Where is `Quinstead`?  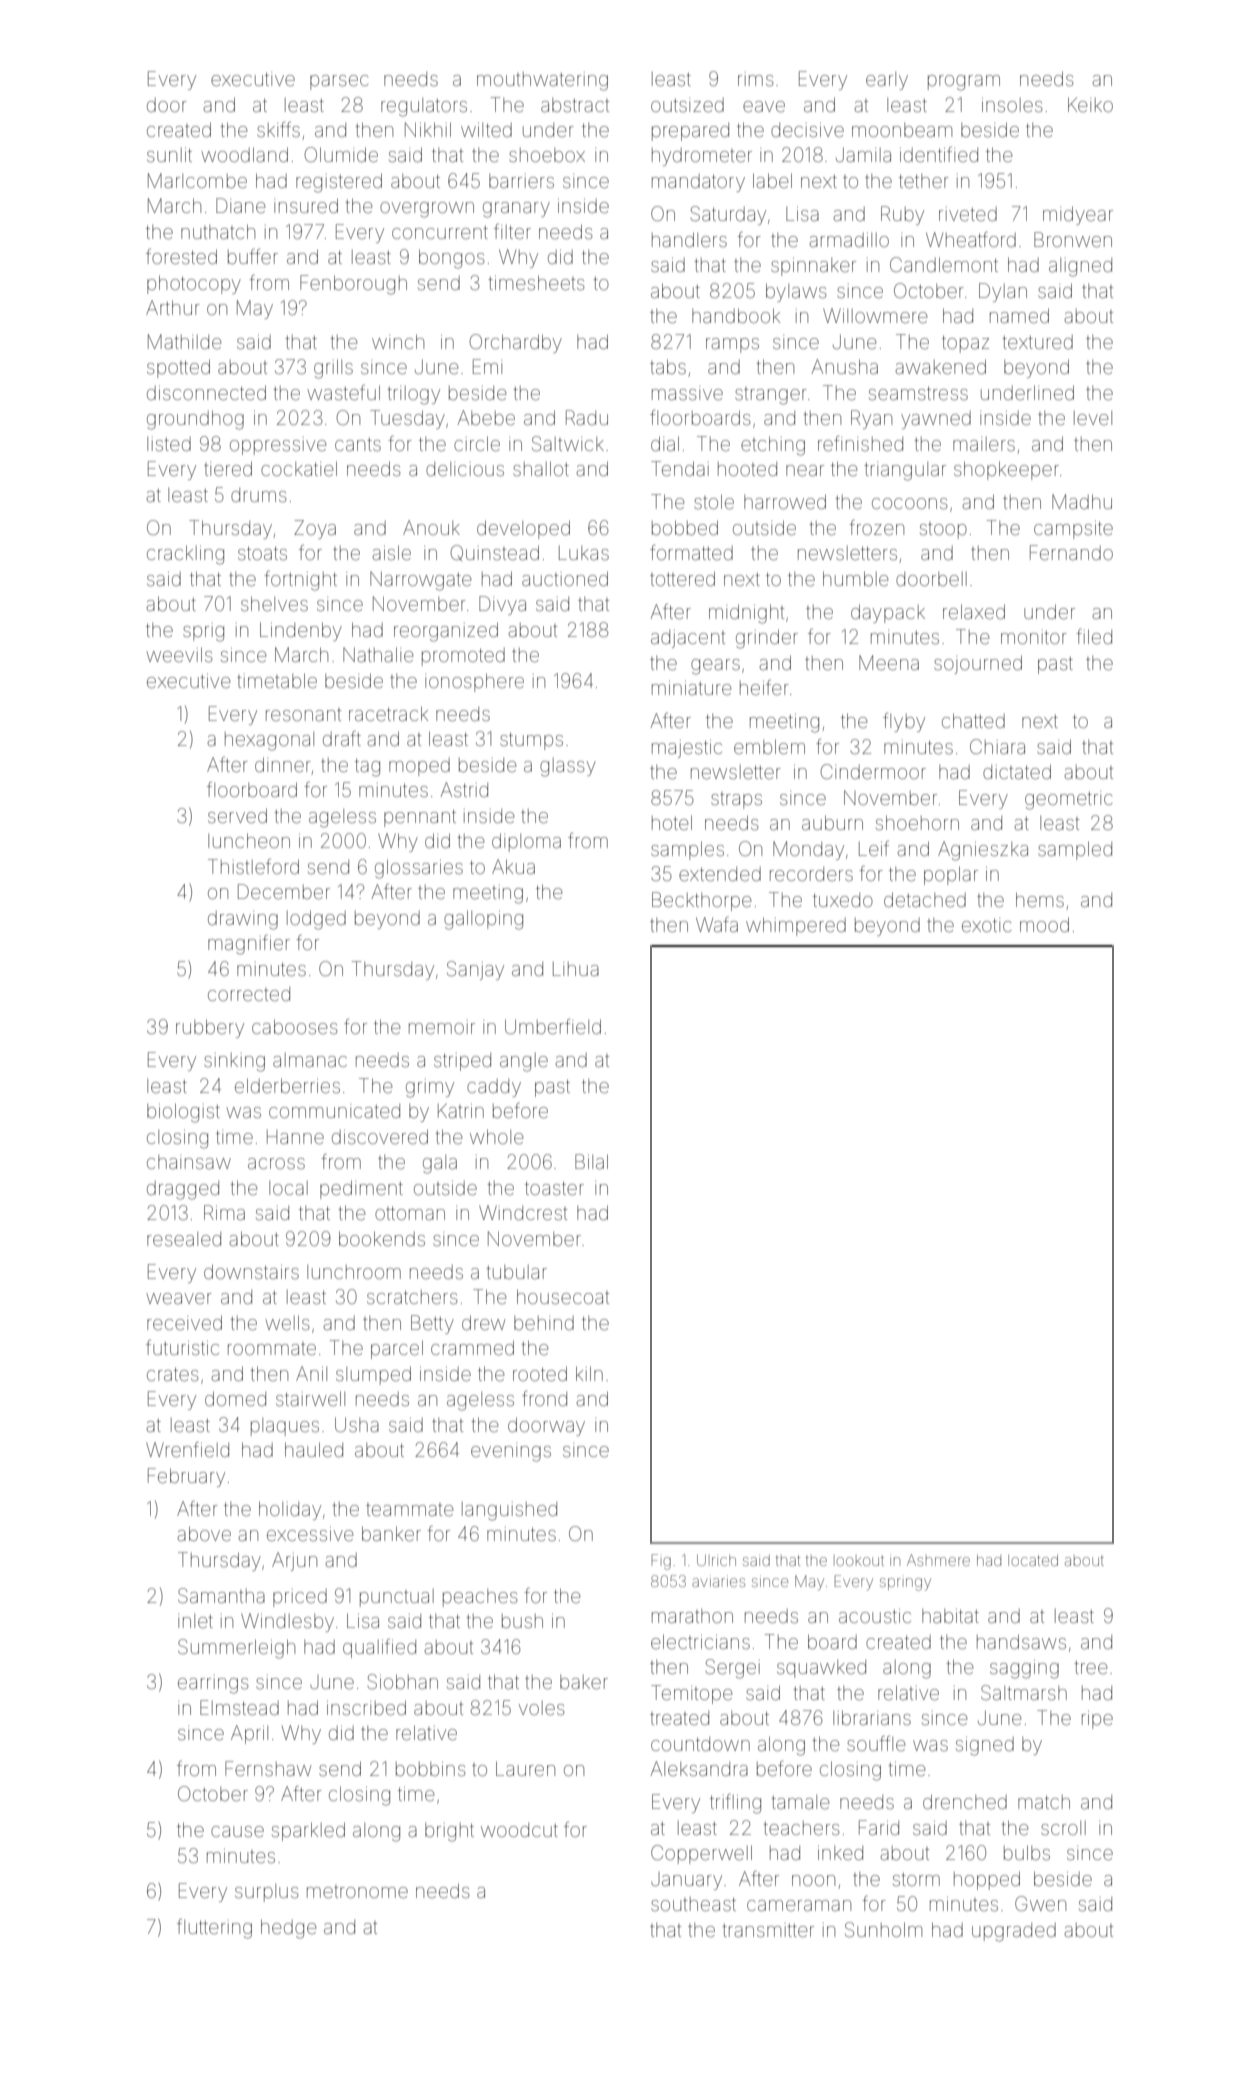
Quinstead is located at coordinates (495, 553).
